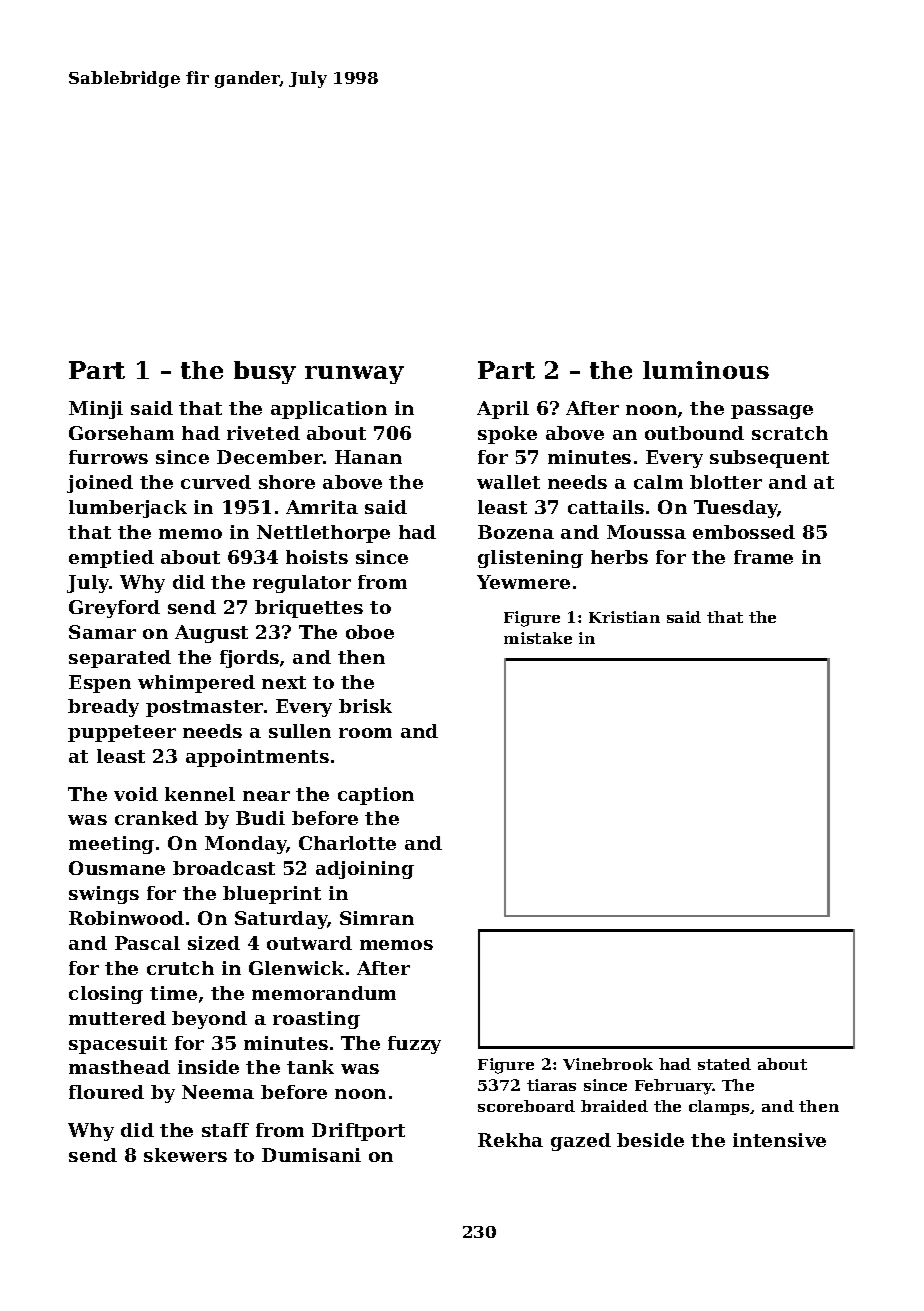  What do you see at coordinates (724, 1064) in the screenshot?
I see `stated` at bounding box center [724, 1064].
